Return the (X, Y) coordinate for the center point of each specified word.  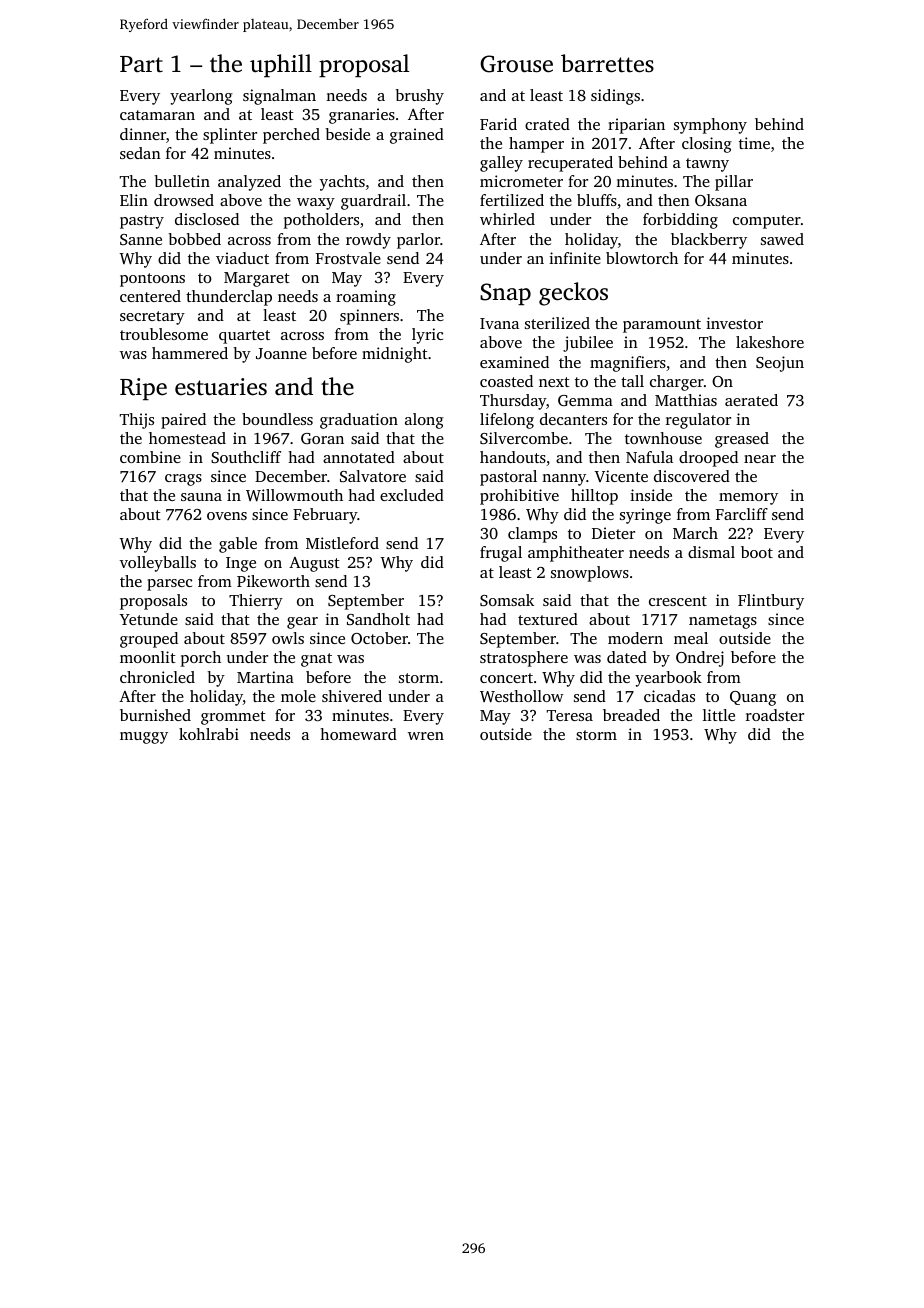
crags (183, 480)
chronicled (157, 677)
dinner (143, 134)
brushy (420, 97)
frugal (501, 554)
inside (651, 495)
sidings (615, 97)
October (379, 638)
